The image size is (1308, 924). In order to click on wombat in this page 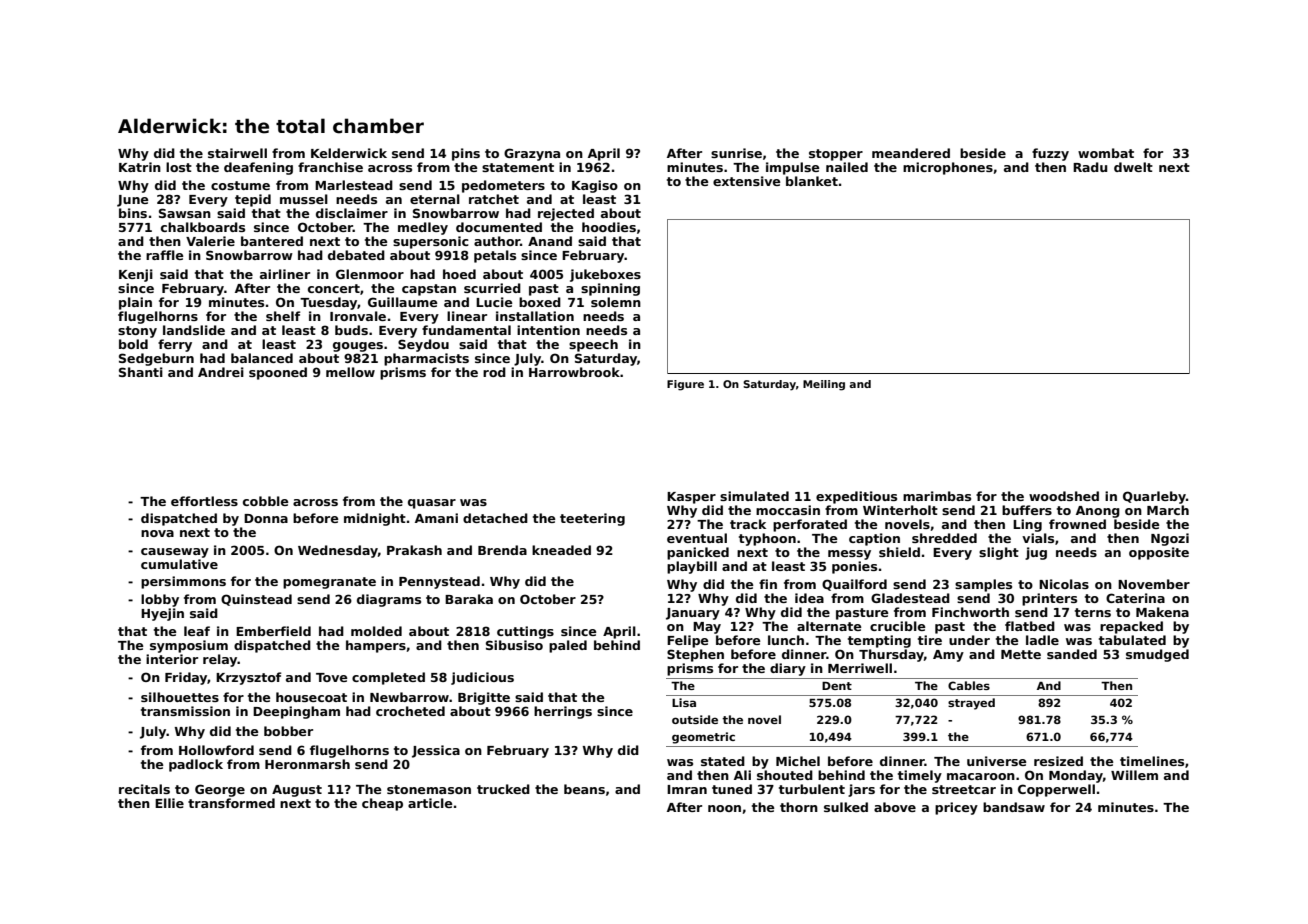, I will do `click(1106, 153)`.
